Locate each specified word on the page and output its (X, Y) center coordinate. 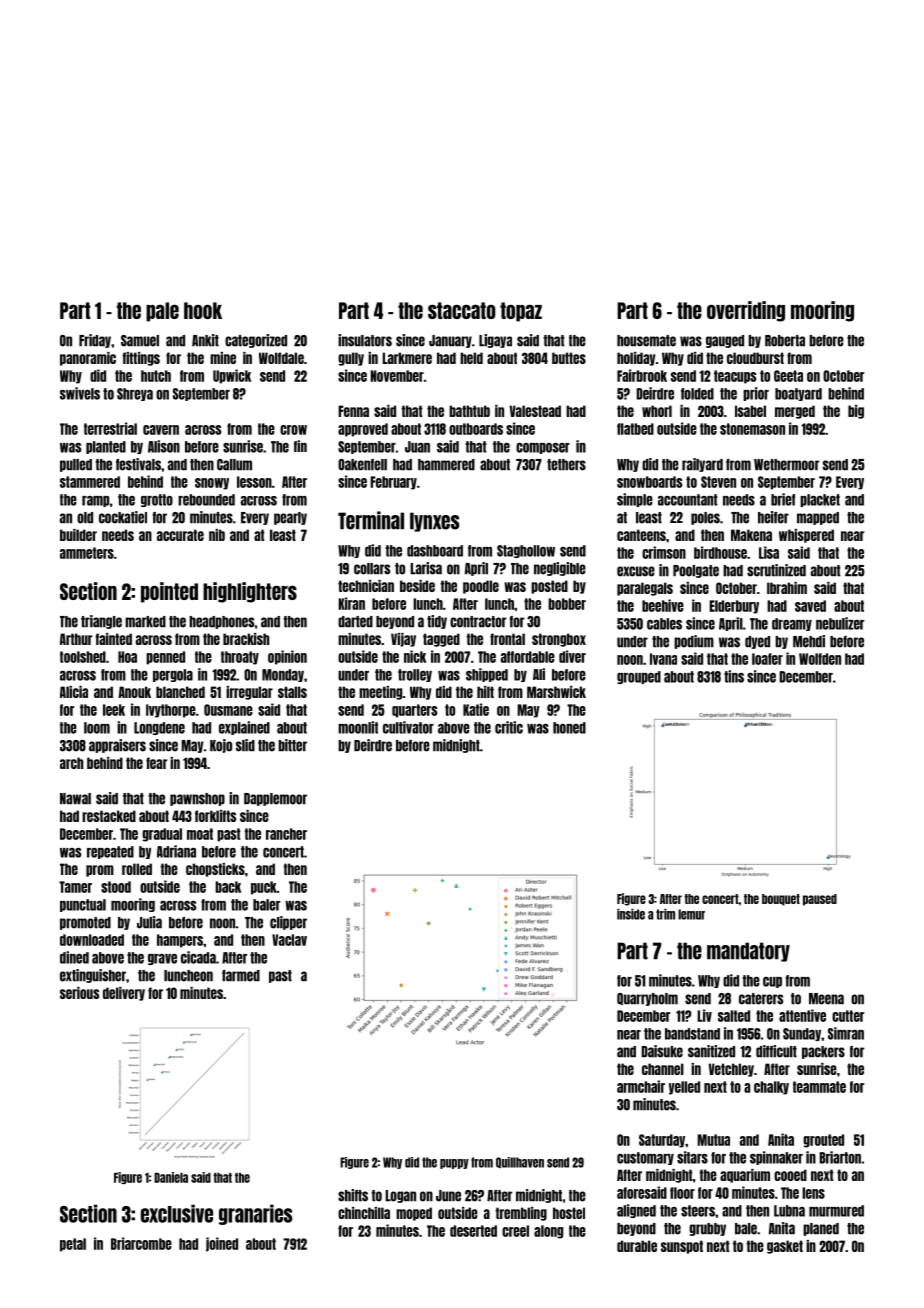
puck (264, 888)
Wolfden (820, 659)
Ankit (205, 340)
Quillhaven (520, 1163)
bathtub (469, 411)
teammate (819, 1087)
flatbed (635, 429)
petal (73, 1245)
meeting (381, 693)
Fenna (353, 411)
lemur (691, 914)
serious (79, 993)
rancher (286, 834)
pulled (76, 465)
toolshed (83, 657)
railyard (702, 465)
